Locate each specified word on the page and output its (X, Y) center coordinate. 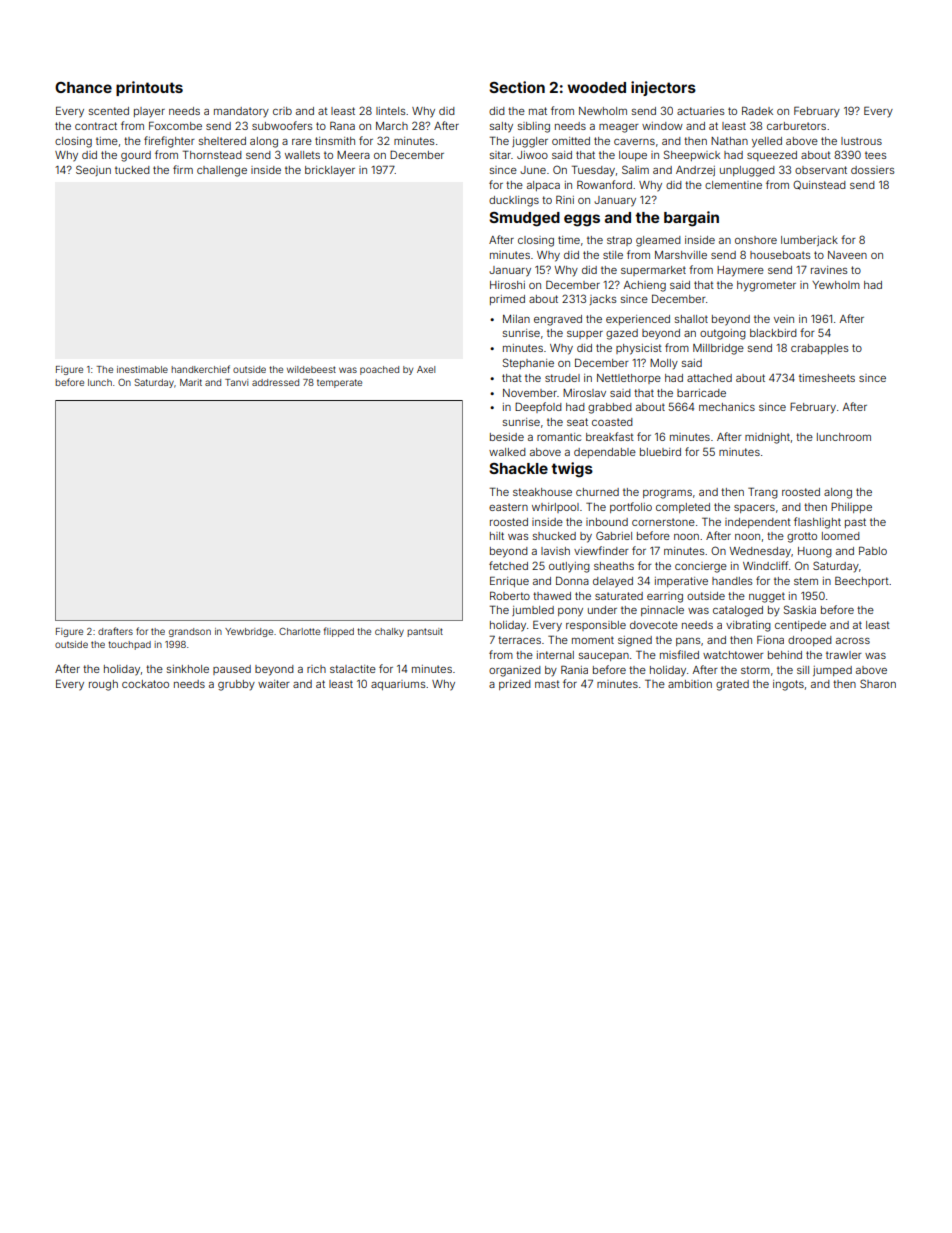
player (149, 112)
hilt (497, 536)
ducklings (514, 201)
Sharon (878, 683)
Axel (426, 369)
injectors (663, 88)
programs (667, 494)
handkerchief (200, 369)
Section (517, 87)
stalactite (353, 669)
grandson (190, 632)
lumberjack (809, 241)
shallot (691, 319)
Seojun (93, 170)
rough (103, 685)
